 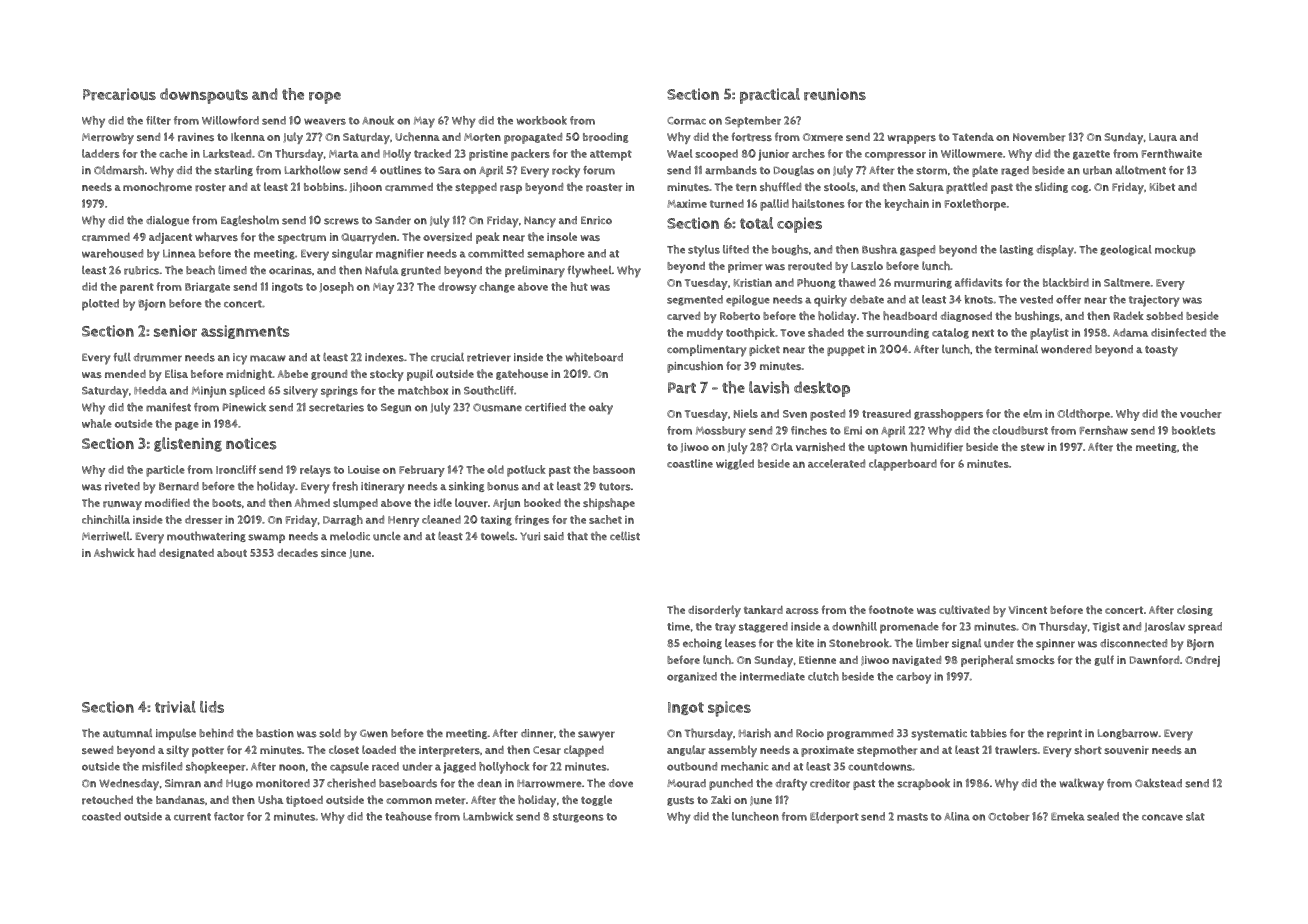 What do you see at coordinates (408, 816) in the screenshot?
I see `teahouse` at bounding box center [408, 816].
